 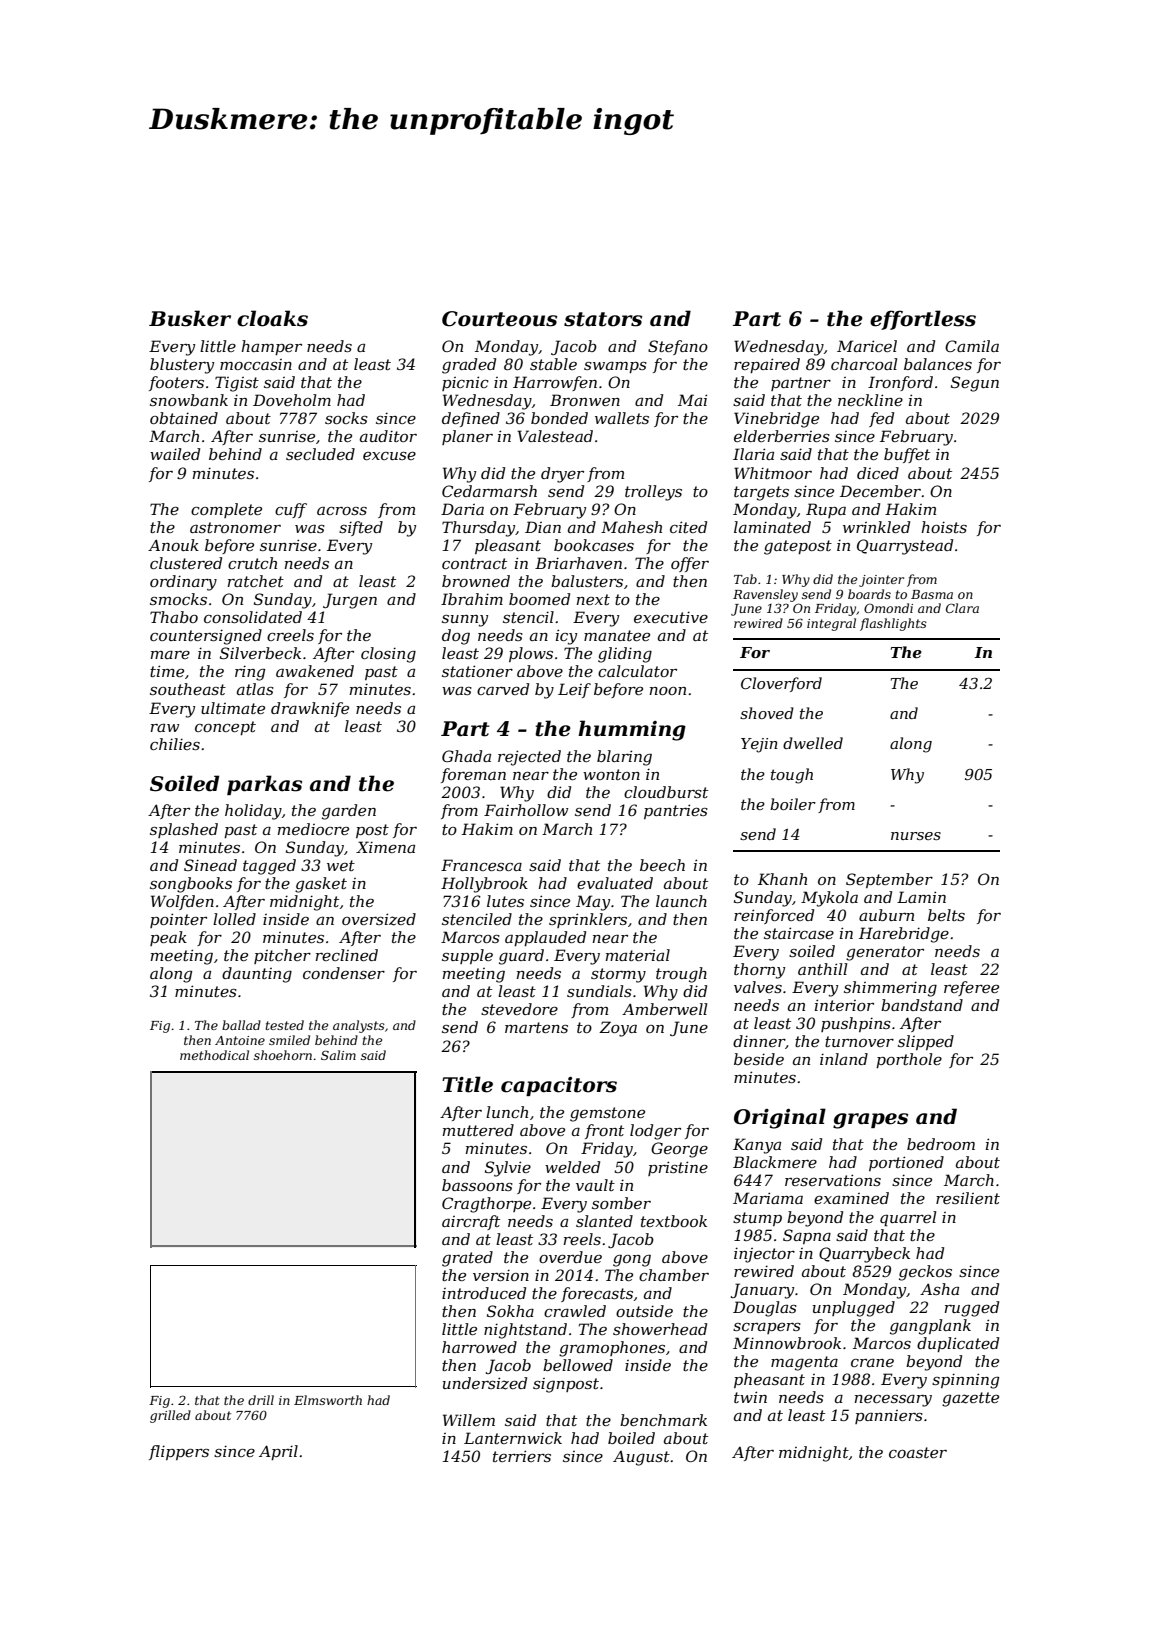 What do you see at coordinates (826, 510) in the page?
I see `Rupa` at bounding box center [826, 510].
